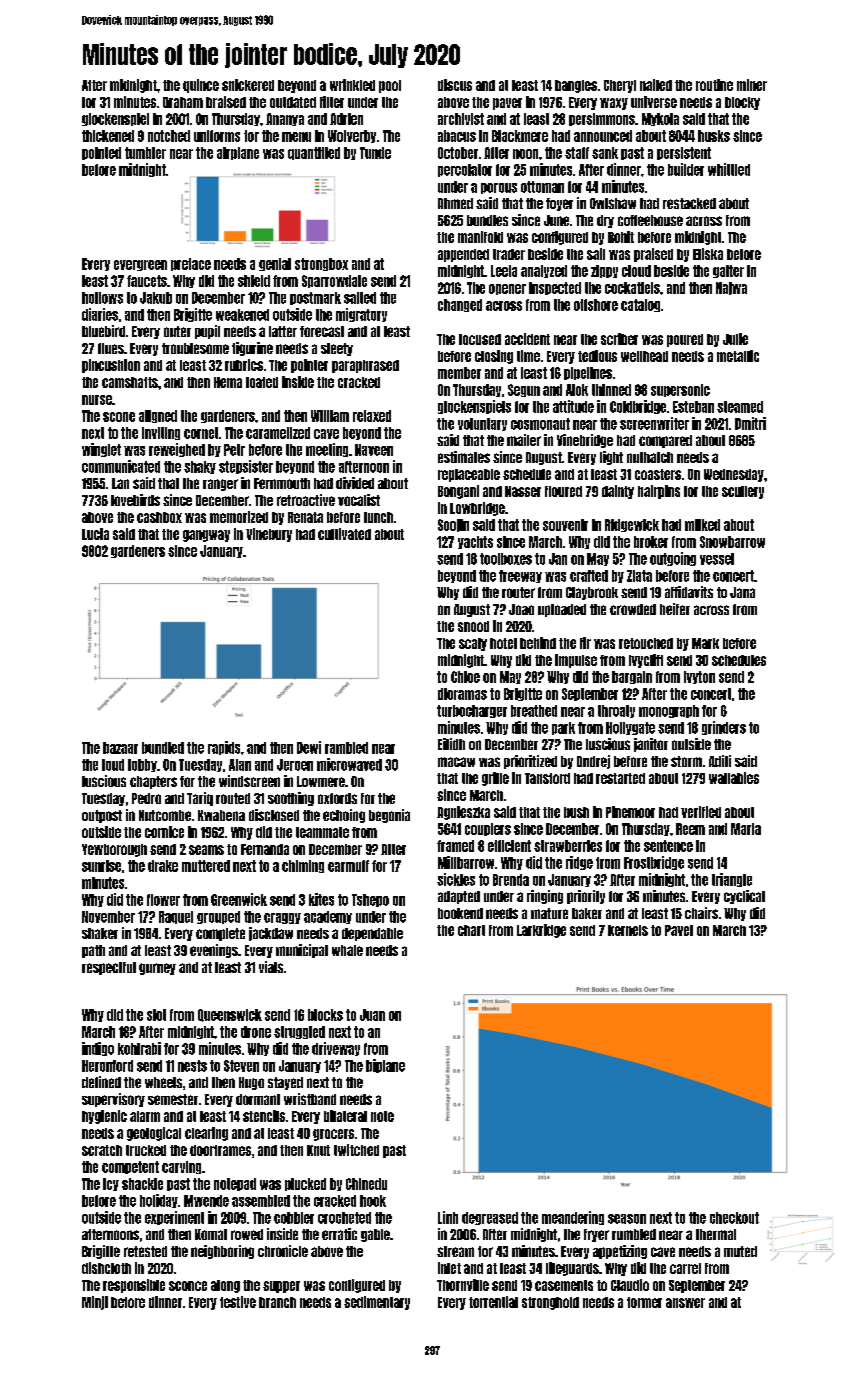  I want to click on cultivated, so click(344, 534).
